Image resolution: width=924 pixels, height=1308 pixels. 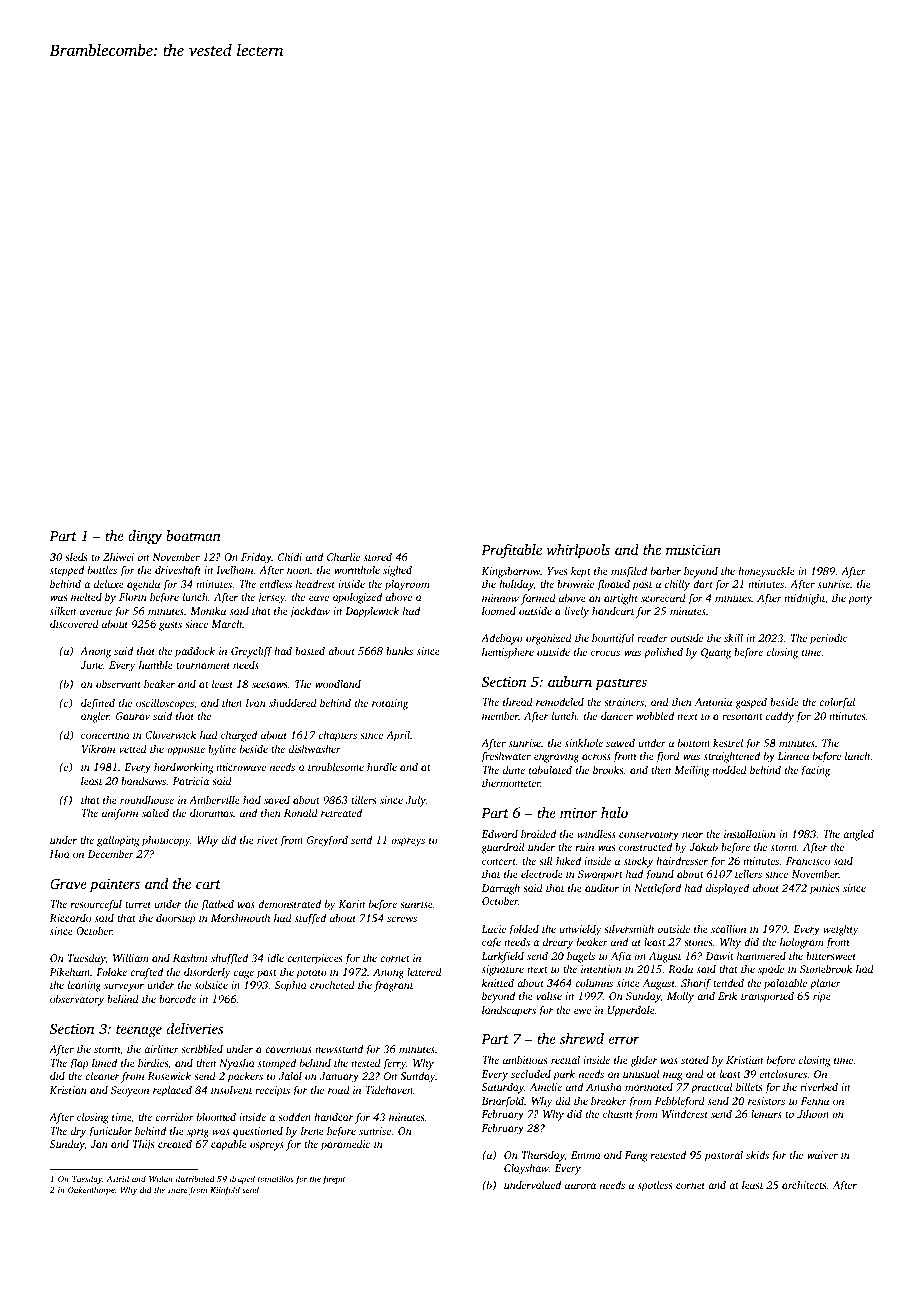 What do you see at coordinates (416, 801) in the document?
I see `July` at bounding box center [416, 801].
